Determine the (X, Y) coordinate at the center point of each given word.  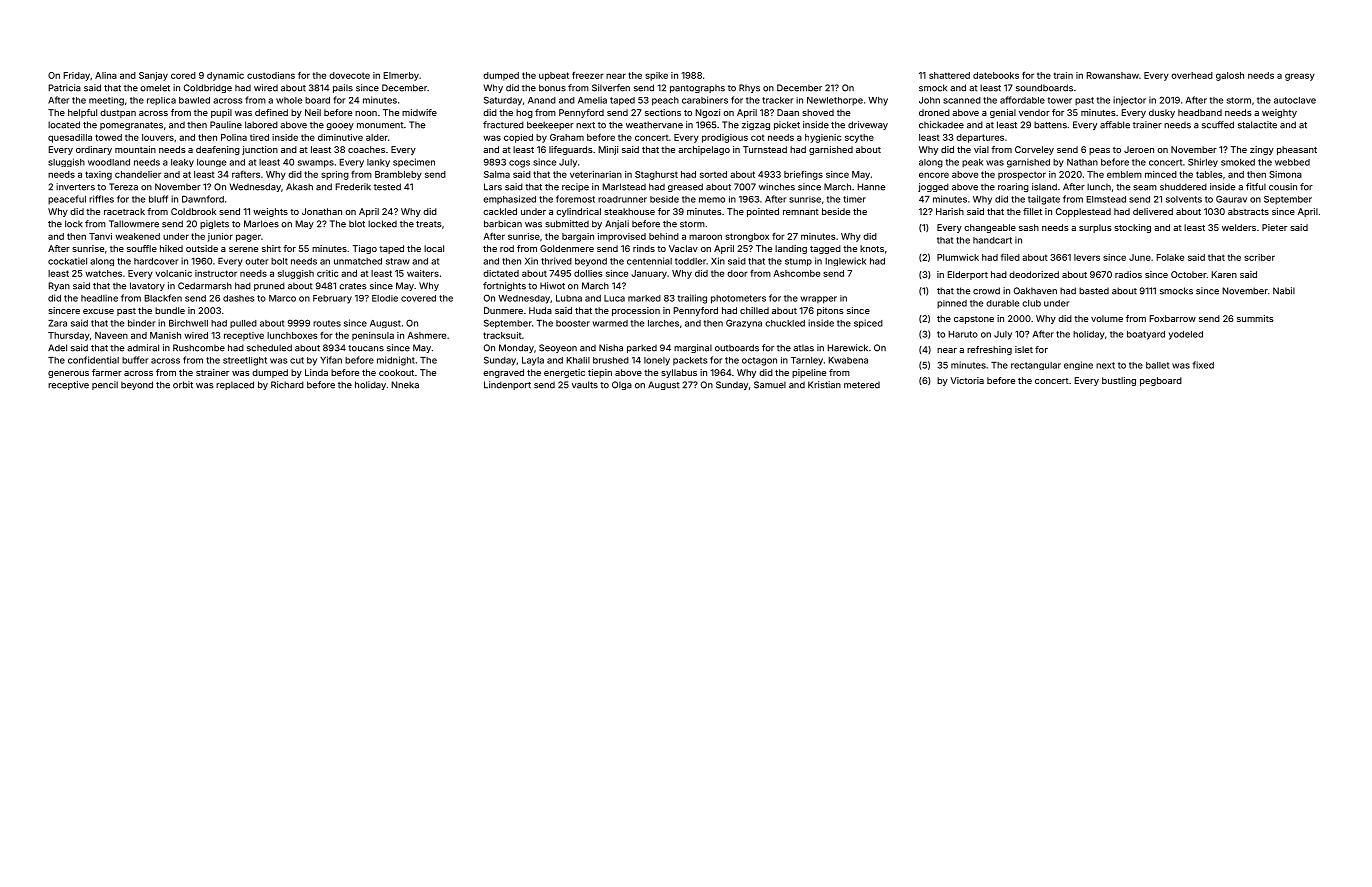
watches (103, 273)
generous (68, 374)
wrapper (819, 300)
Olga (622, 385)
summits (1255, 318)
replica (161, 101)
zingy (1262, 150)
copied (518, 138)
